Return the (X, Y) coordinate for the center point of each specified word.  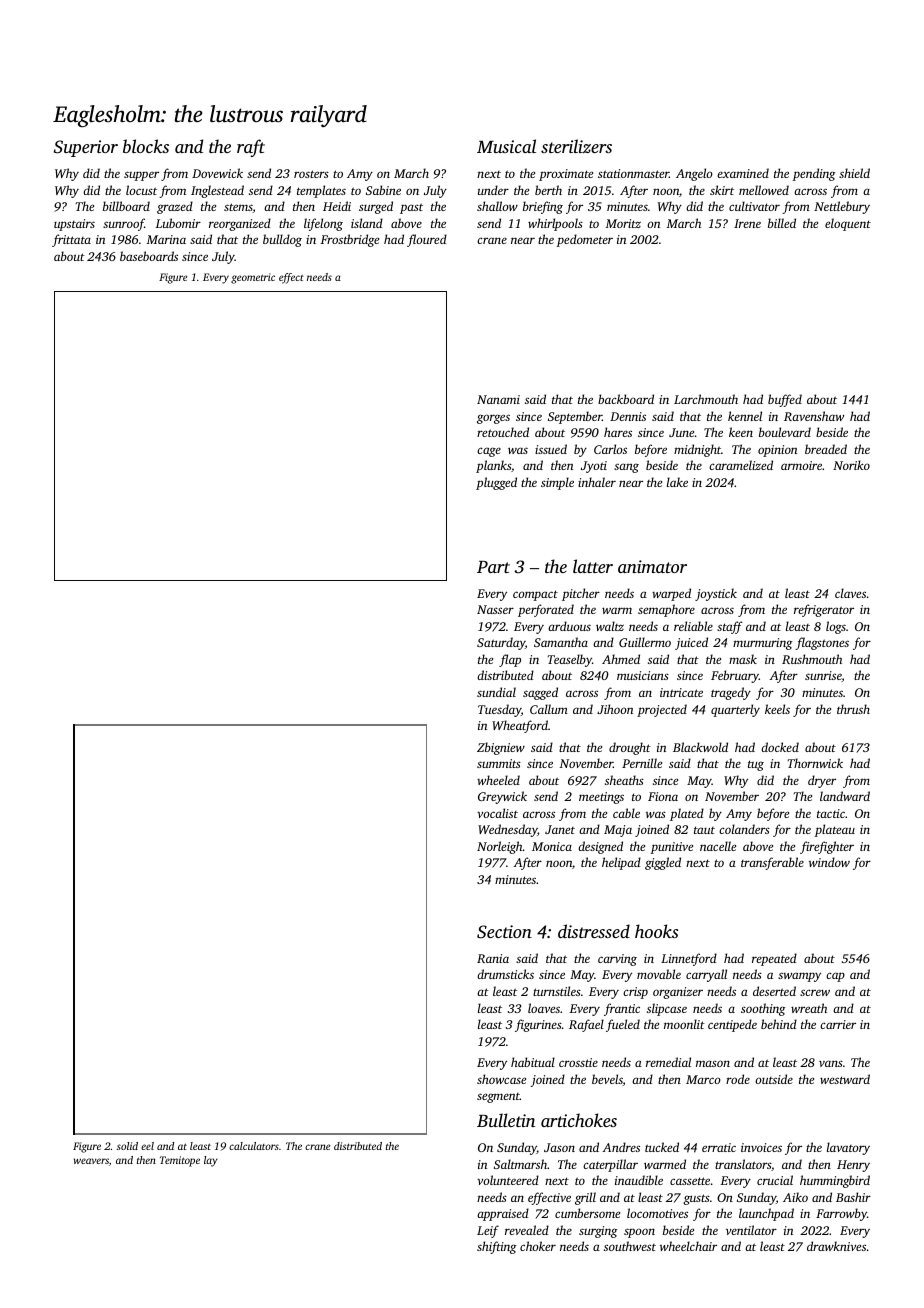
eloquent (848, 224)
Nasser (495, 609)
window (829, 862)
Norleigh (500, 847)
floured (427, 240)
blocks (146, 146)
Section (504, 932)
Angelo (694, 174)
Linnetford (689, 959)
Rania (493, 958)
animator (652, 566)
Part (493, 567)
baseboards (149, 256)
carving (617, 960)
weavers (91, 1161)
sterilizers (576, 146)
